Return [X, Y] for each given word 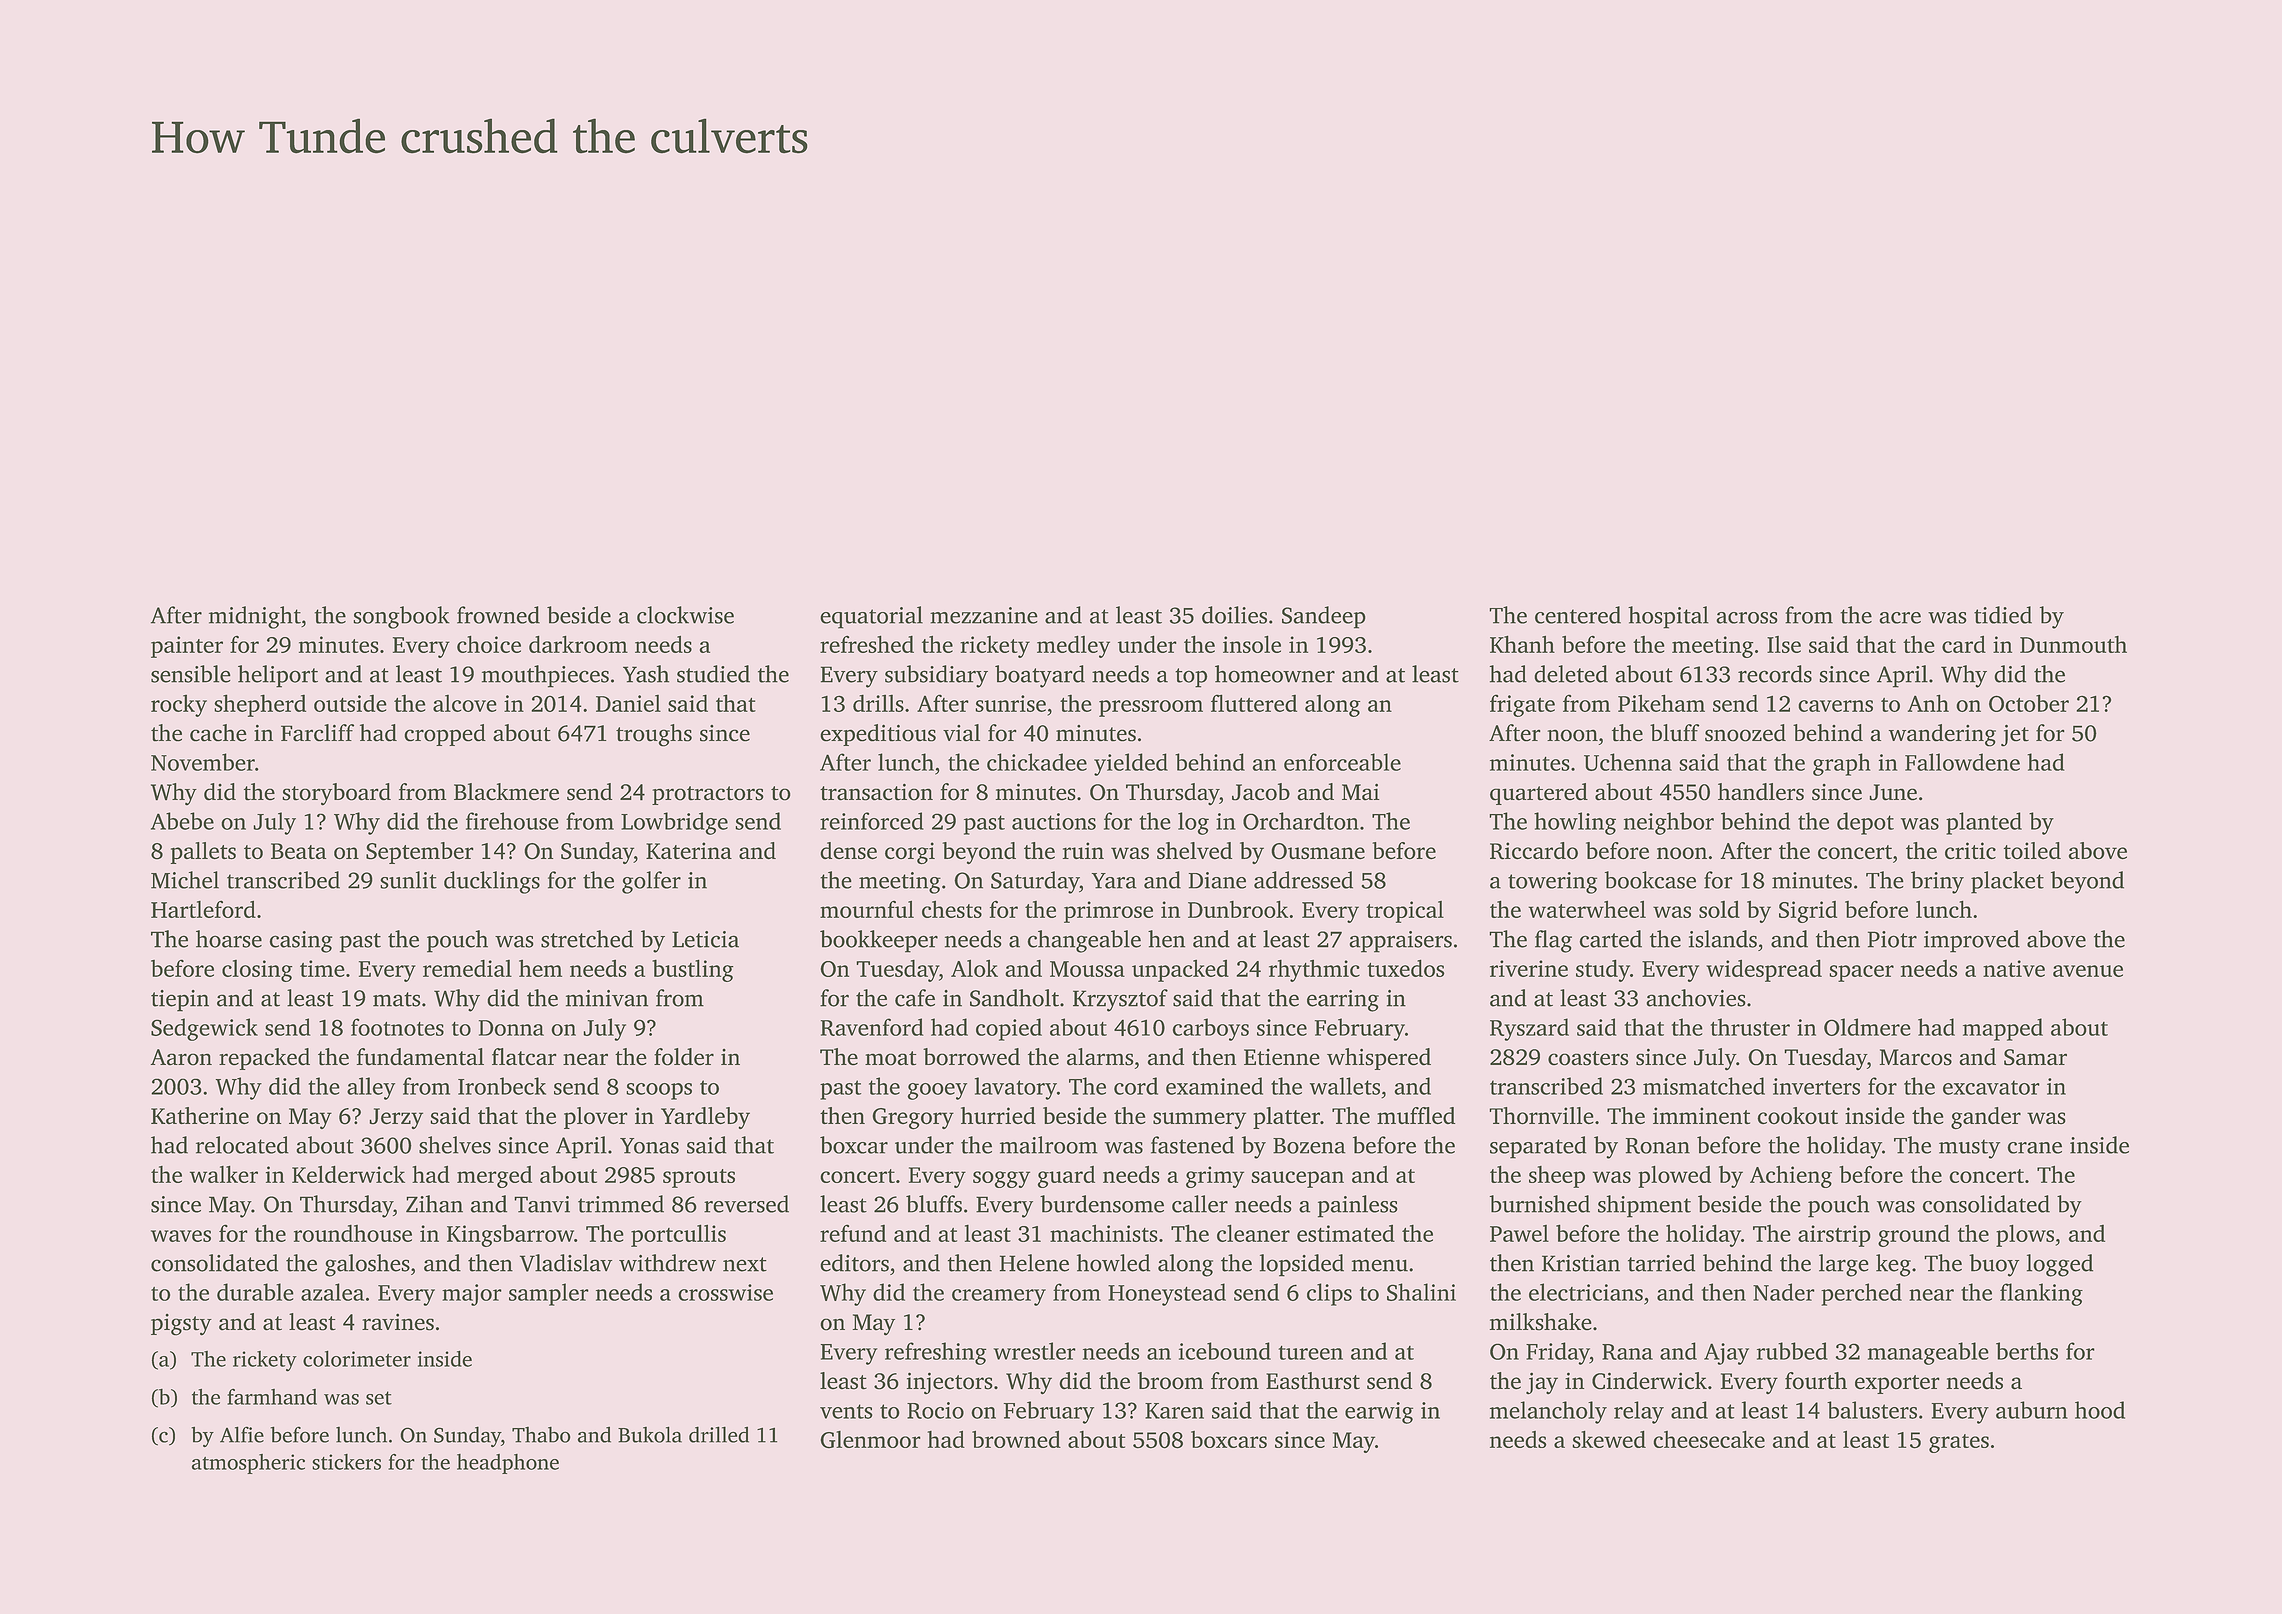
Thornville [1541, 1116]
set [379, 1398]
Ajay [1726, 1354]
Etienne [1282, 1057]
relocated [242, 1145]
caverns [1835, 706]
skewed [1609, 1439]
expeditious [878, 735]
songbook [401, 617]
